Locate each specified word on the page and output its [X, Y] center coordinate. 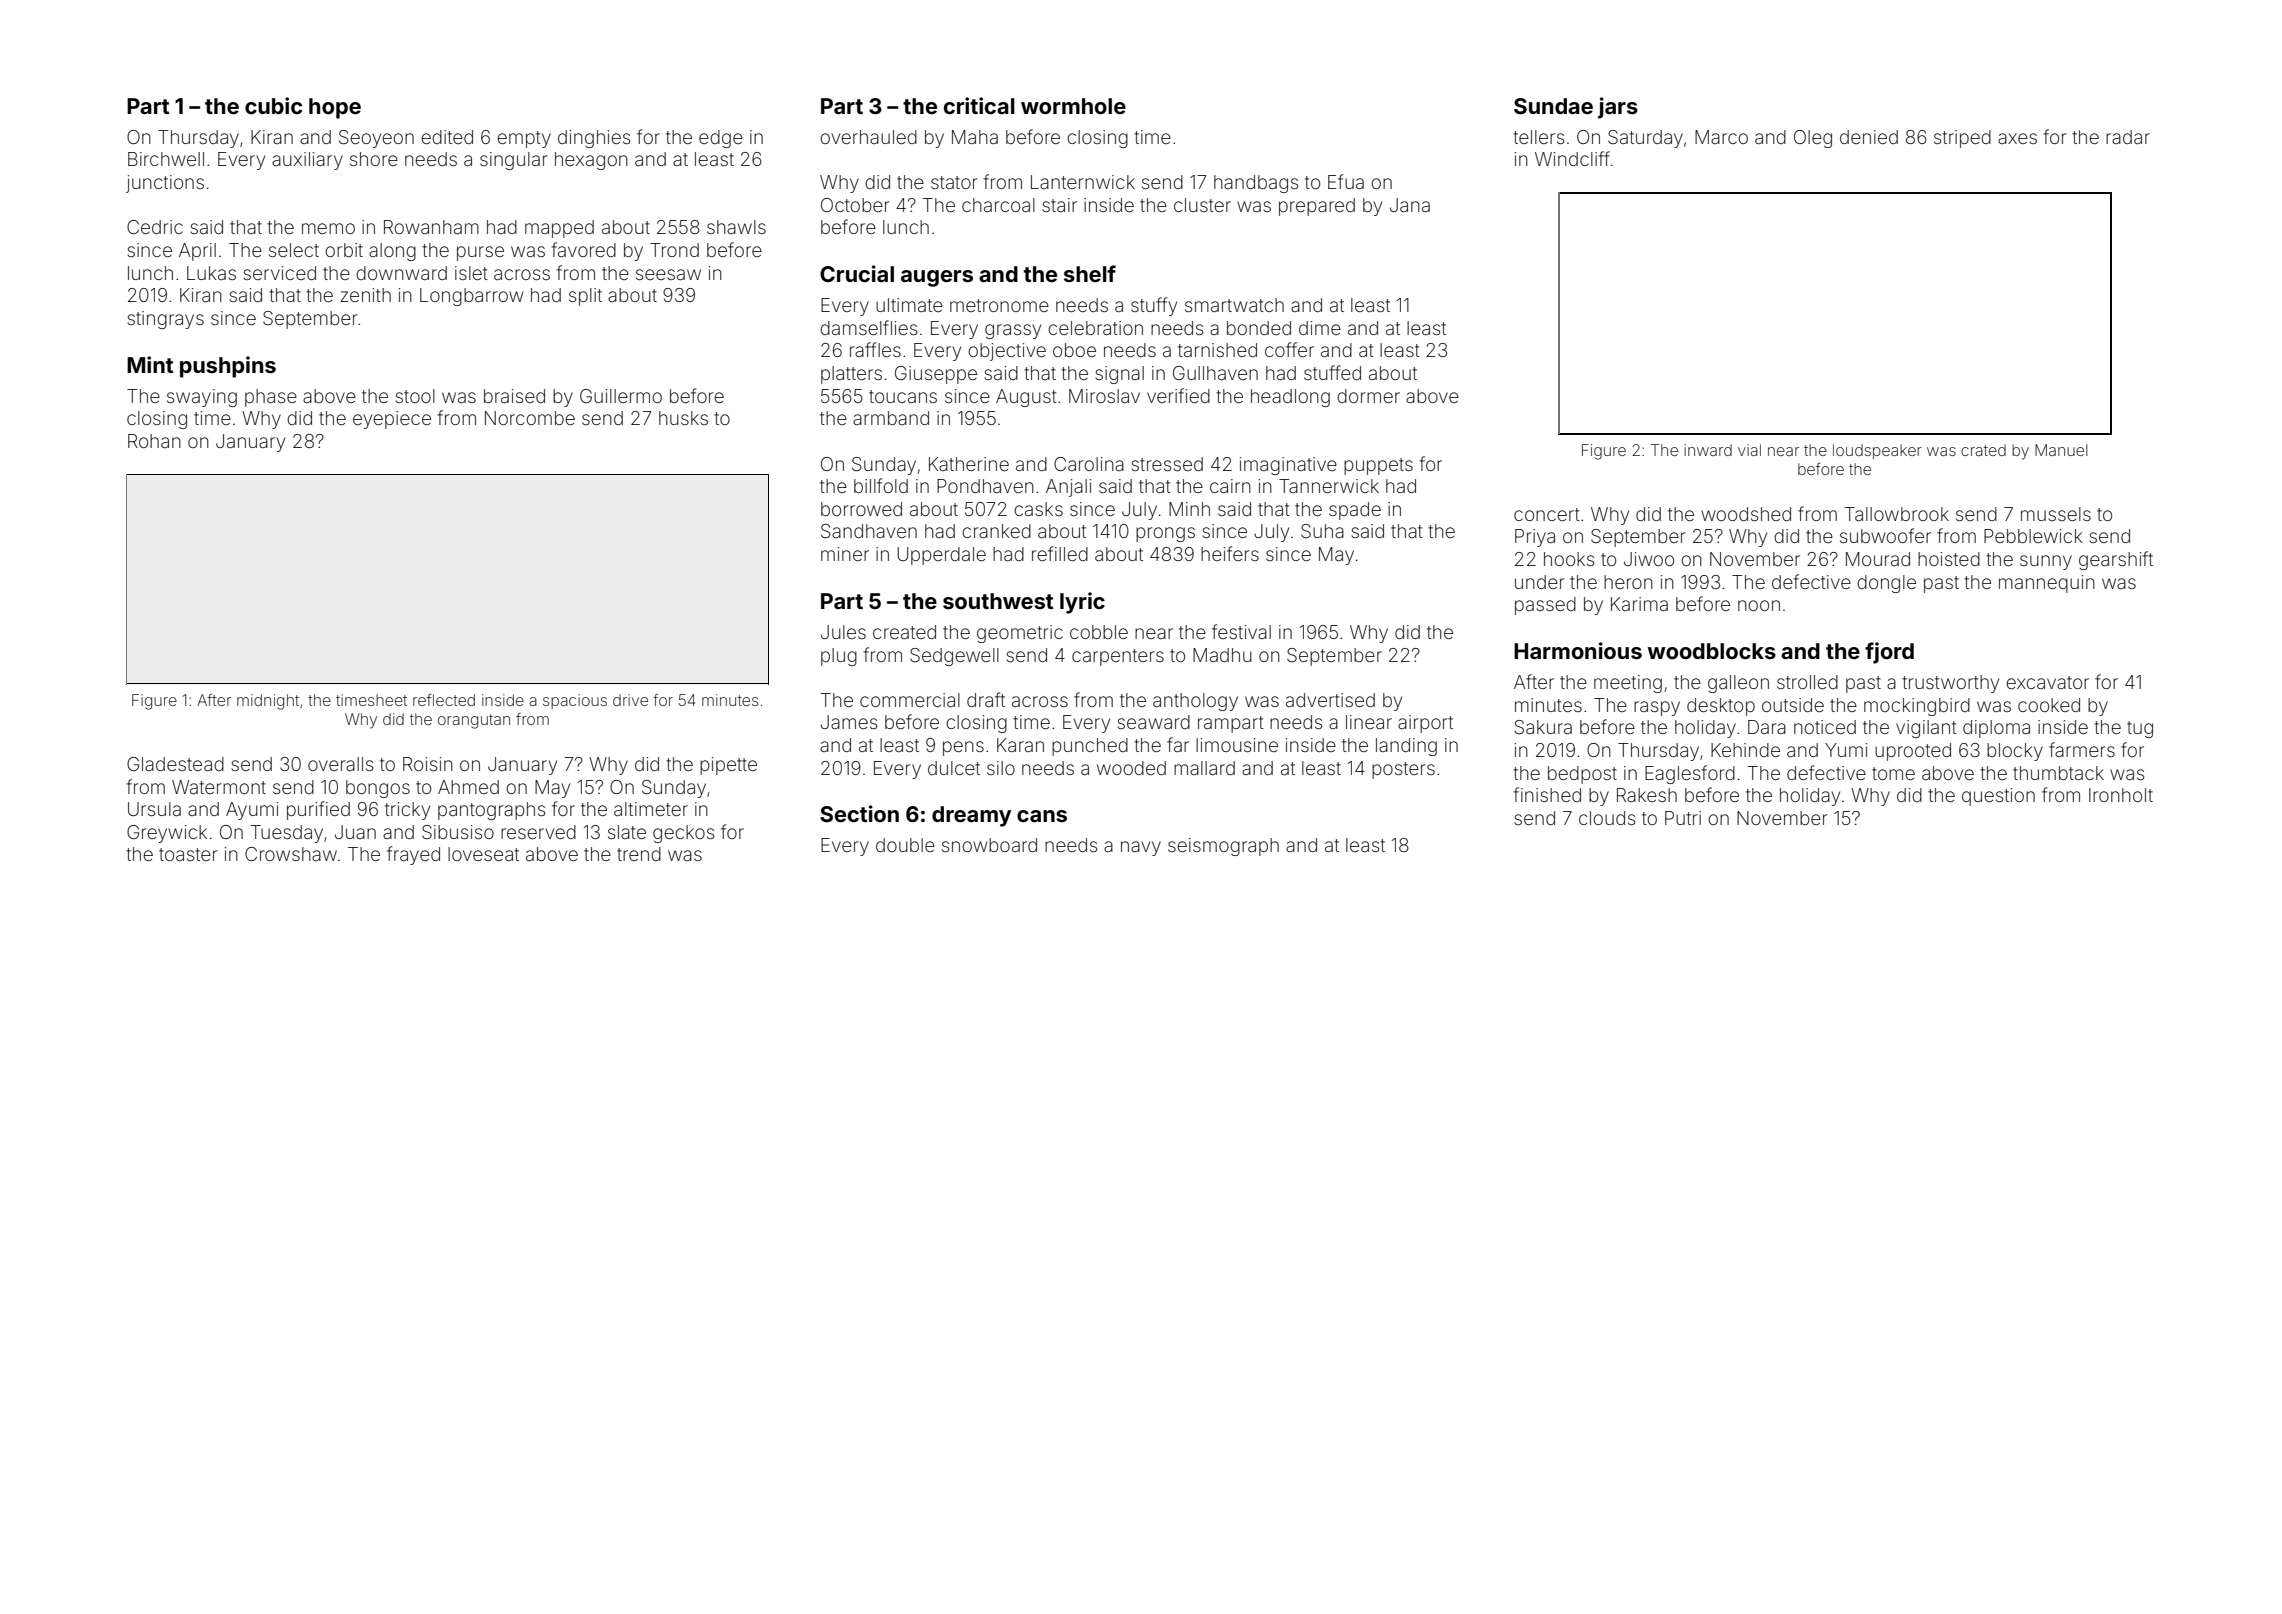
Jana [1410, 205]
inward [1708, 450]
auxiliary [307, 161]
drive [630, 700]
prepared [1317, 207]
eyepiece [392, 420]
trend [639, 854]
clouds [1607, 818]
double [905, 845]
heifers [1230, 553]
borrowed [861, 509]
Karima [1639, 604]
